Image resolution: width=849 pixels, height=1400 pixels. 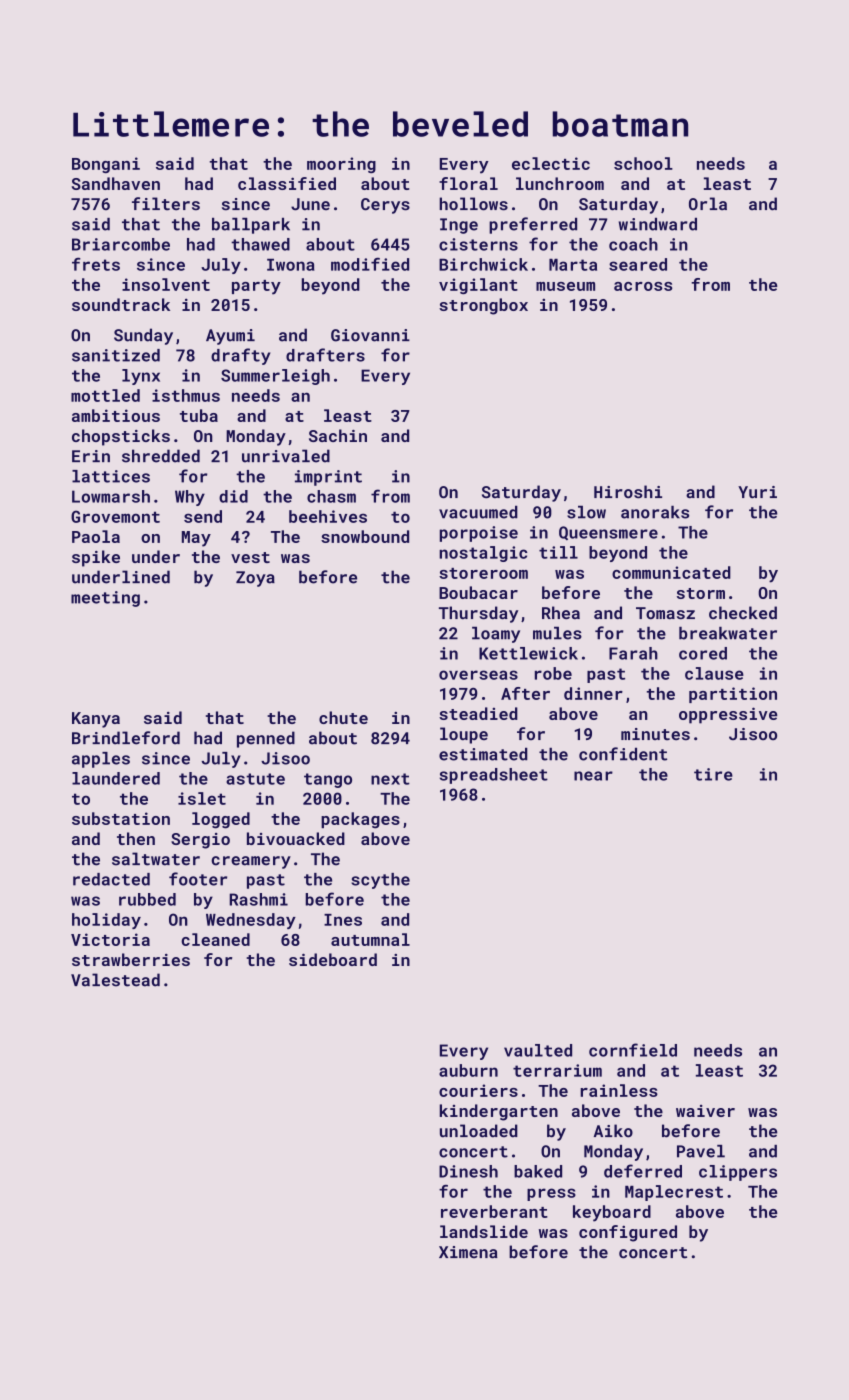 What do you see at coordinates (115, 980) in the page?
I see `Valestead` at bounding box center [115, 980].
